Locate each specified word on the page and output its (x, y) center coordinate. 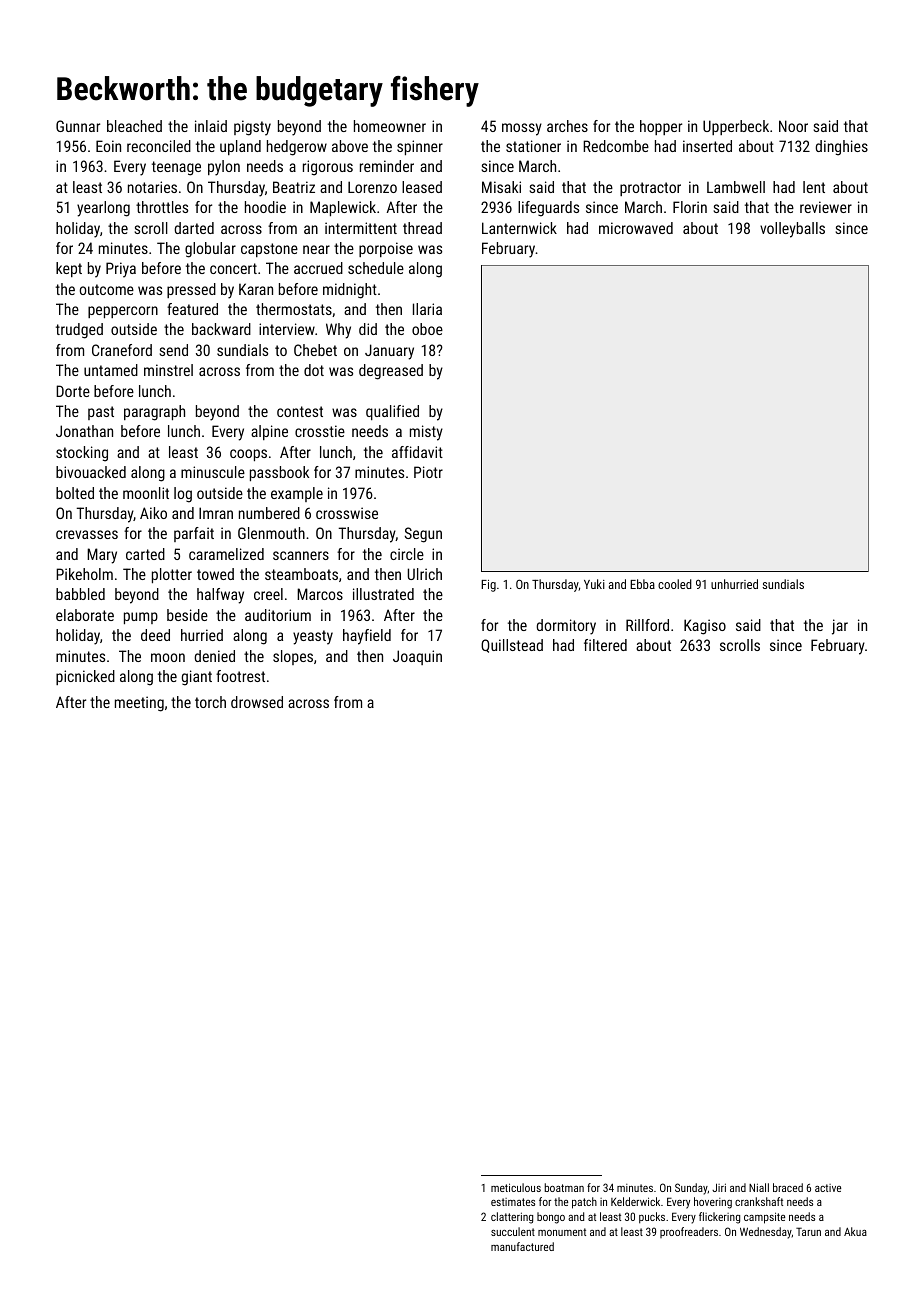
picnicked (85, 677)
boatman (564, 1187)
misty (426, 433)
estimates (513, 1202)
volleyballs (792, 230)
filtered (605, 645)
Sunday (691, 1189)
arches (567, 126)
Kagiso (705, 627)
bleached (134, 126)
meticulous (516, 1187)
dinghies (841, 148)
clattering (512, 1218)
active (828, 1188)
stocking (82, 454)
